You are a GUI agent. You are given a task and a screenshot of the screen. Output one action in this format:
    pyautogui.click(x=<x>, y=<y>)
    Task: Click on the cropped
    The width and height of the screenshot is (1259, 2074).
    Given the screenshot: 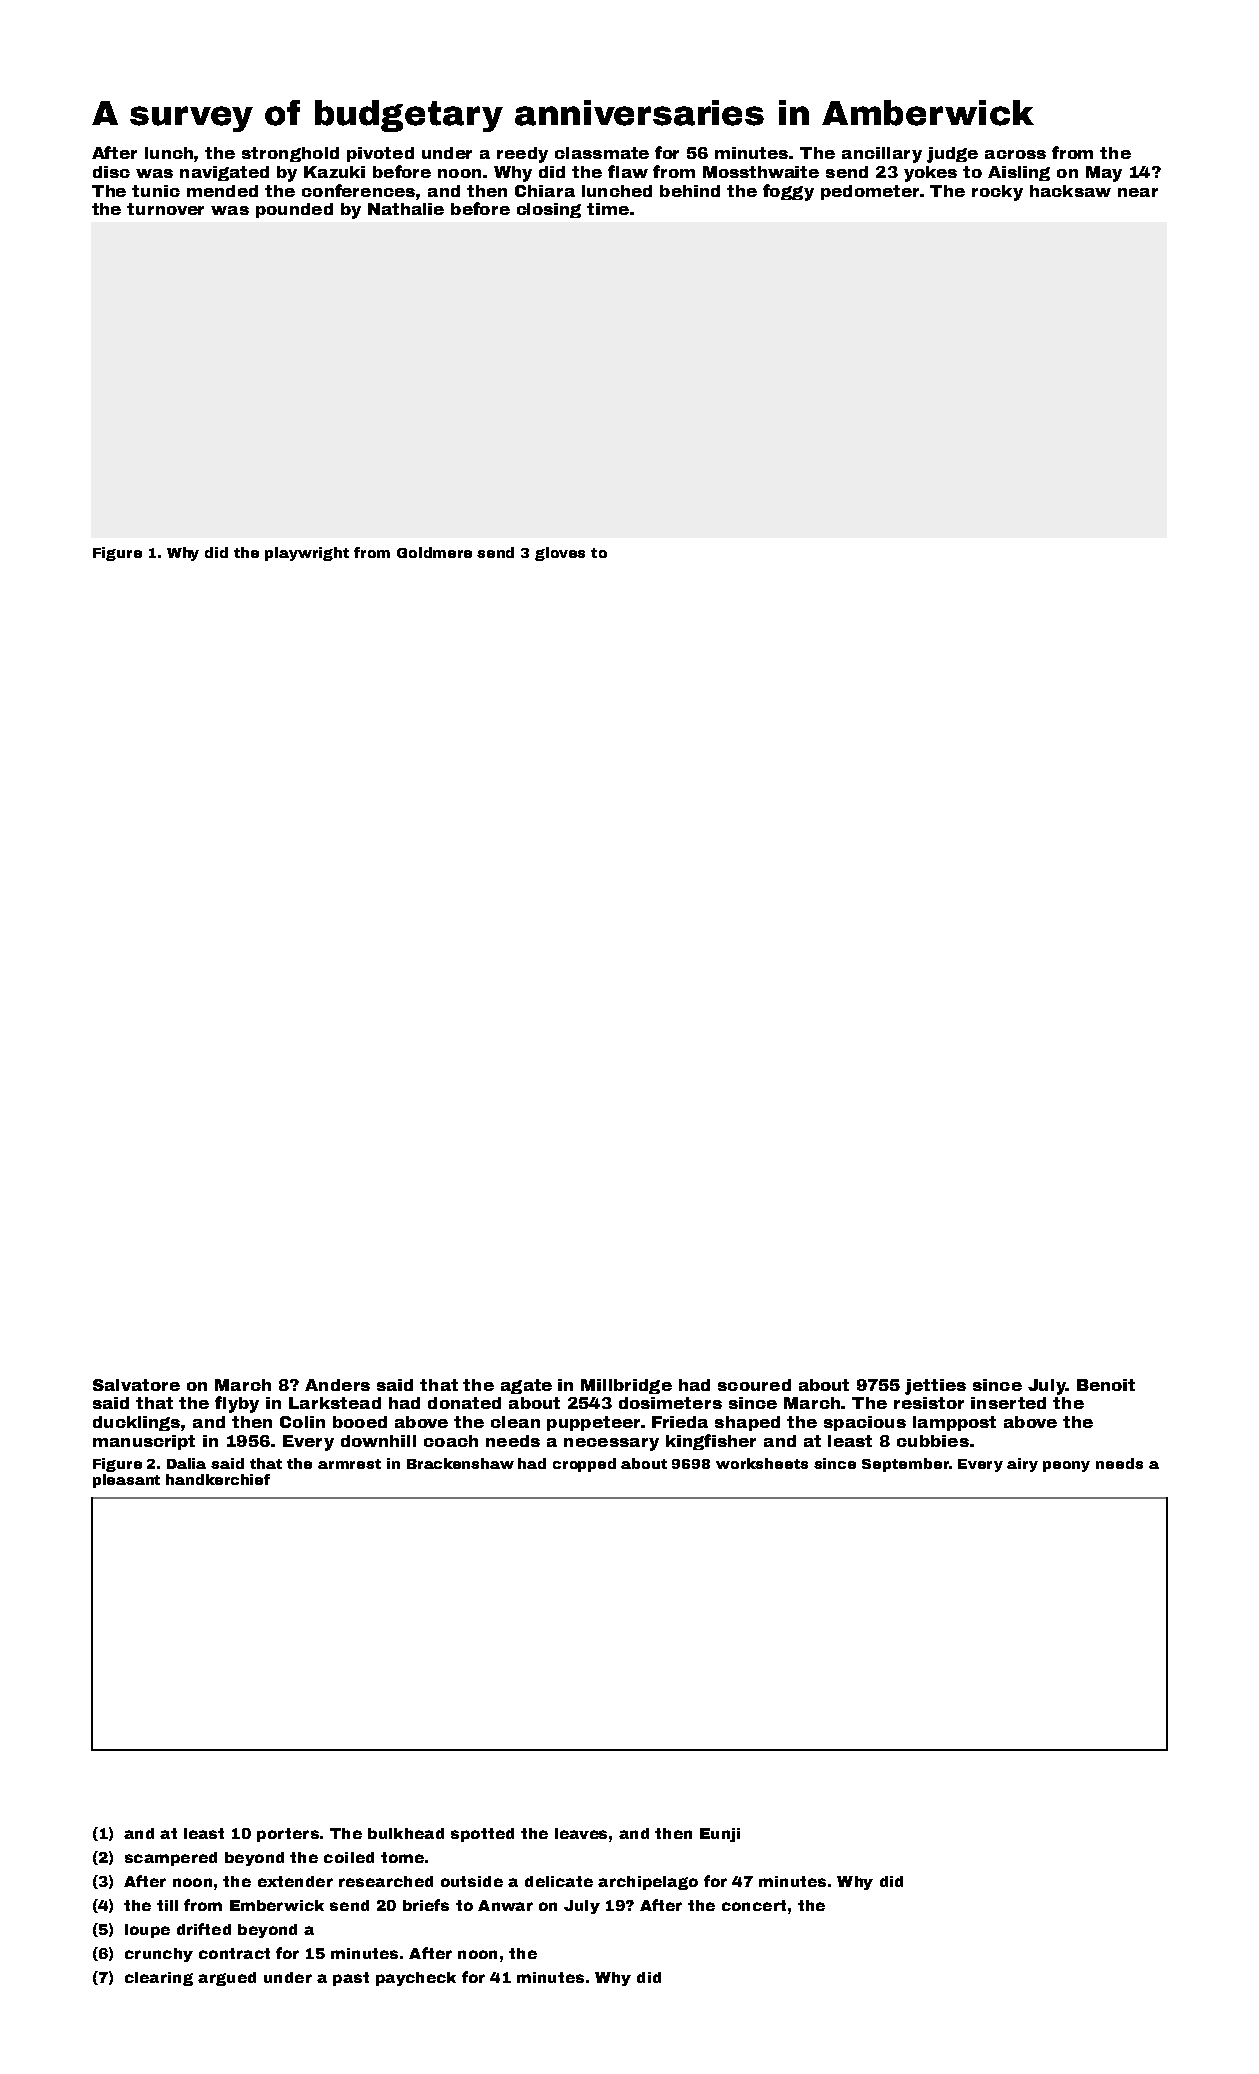 What is the action you would take?
    pyautogui.click(x=584, y=1465)
